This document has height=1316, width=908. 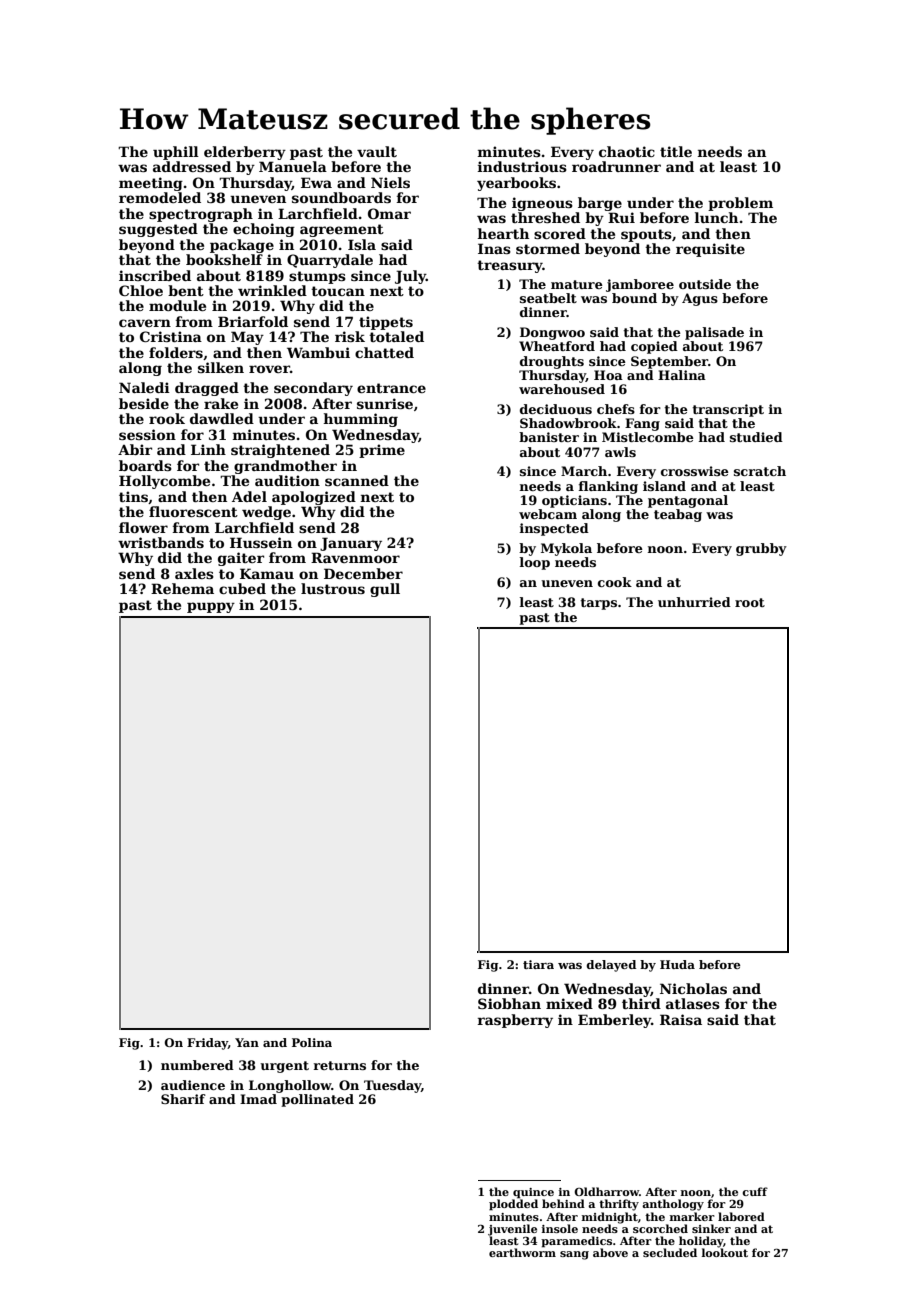 I want to click on May, so click(x=247, y=338).
